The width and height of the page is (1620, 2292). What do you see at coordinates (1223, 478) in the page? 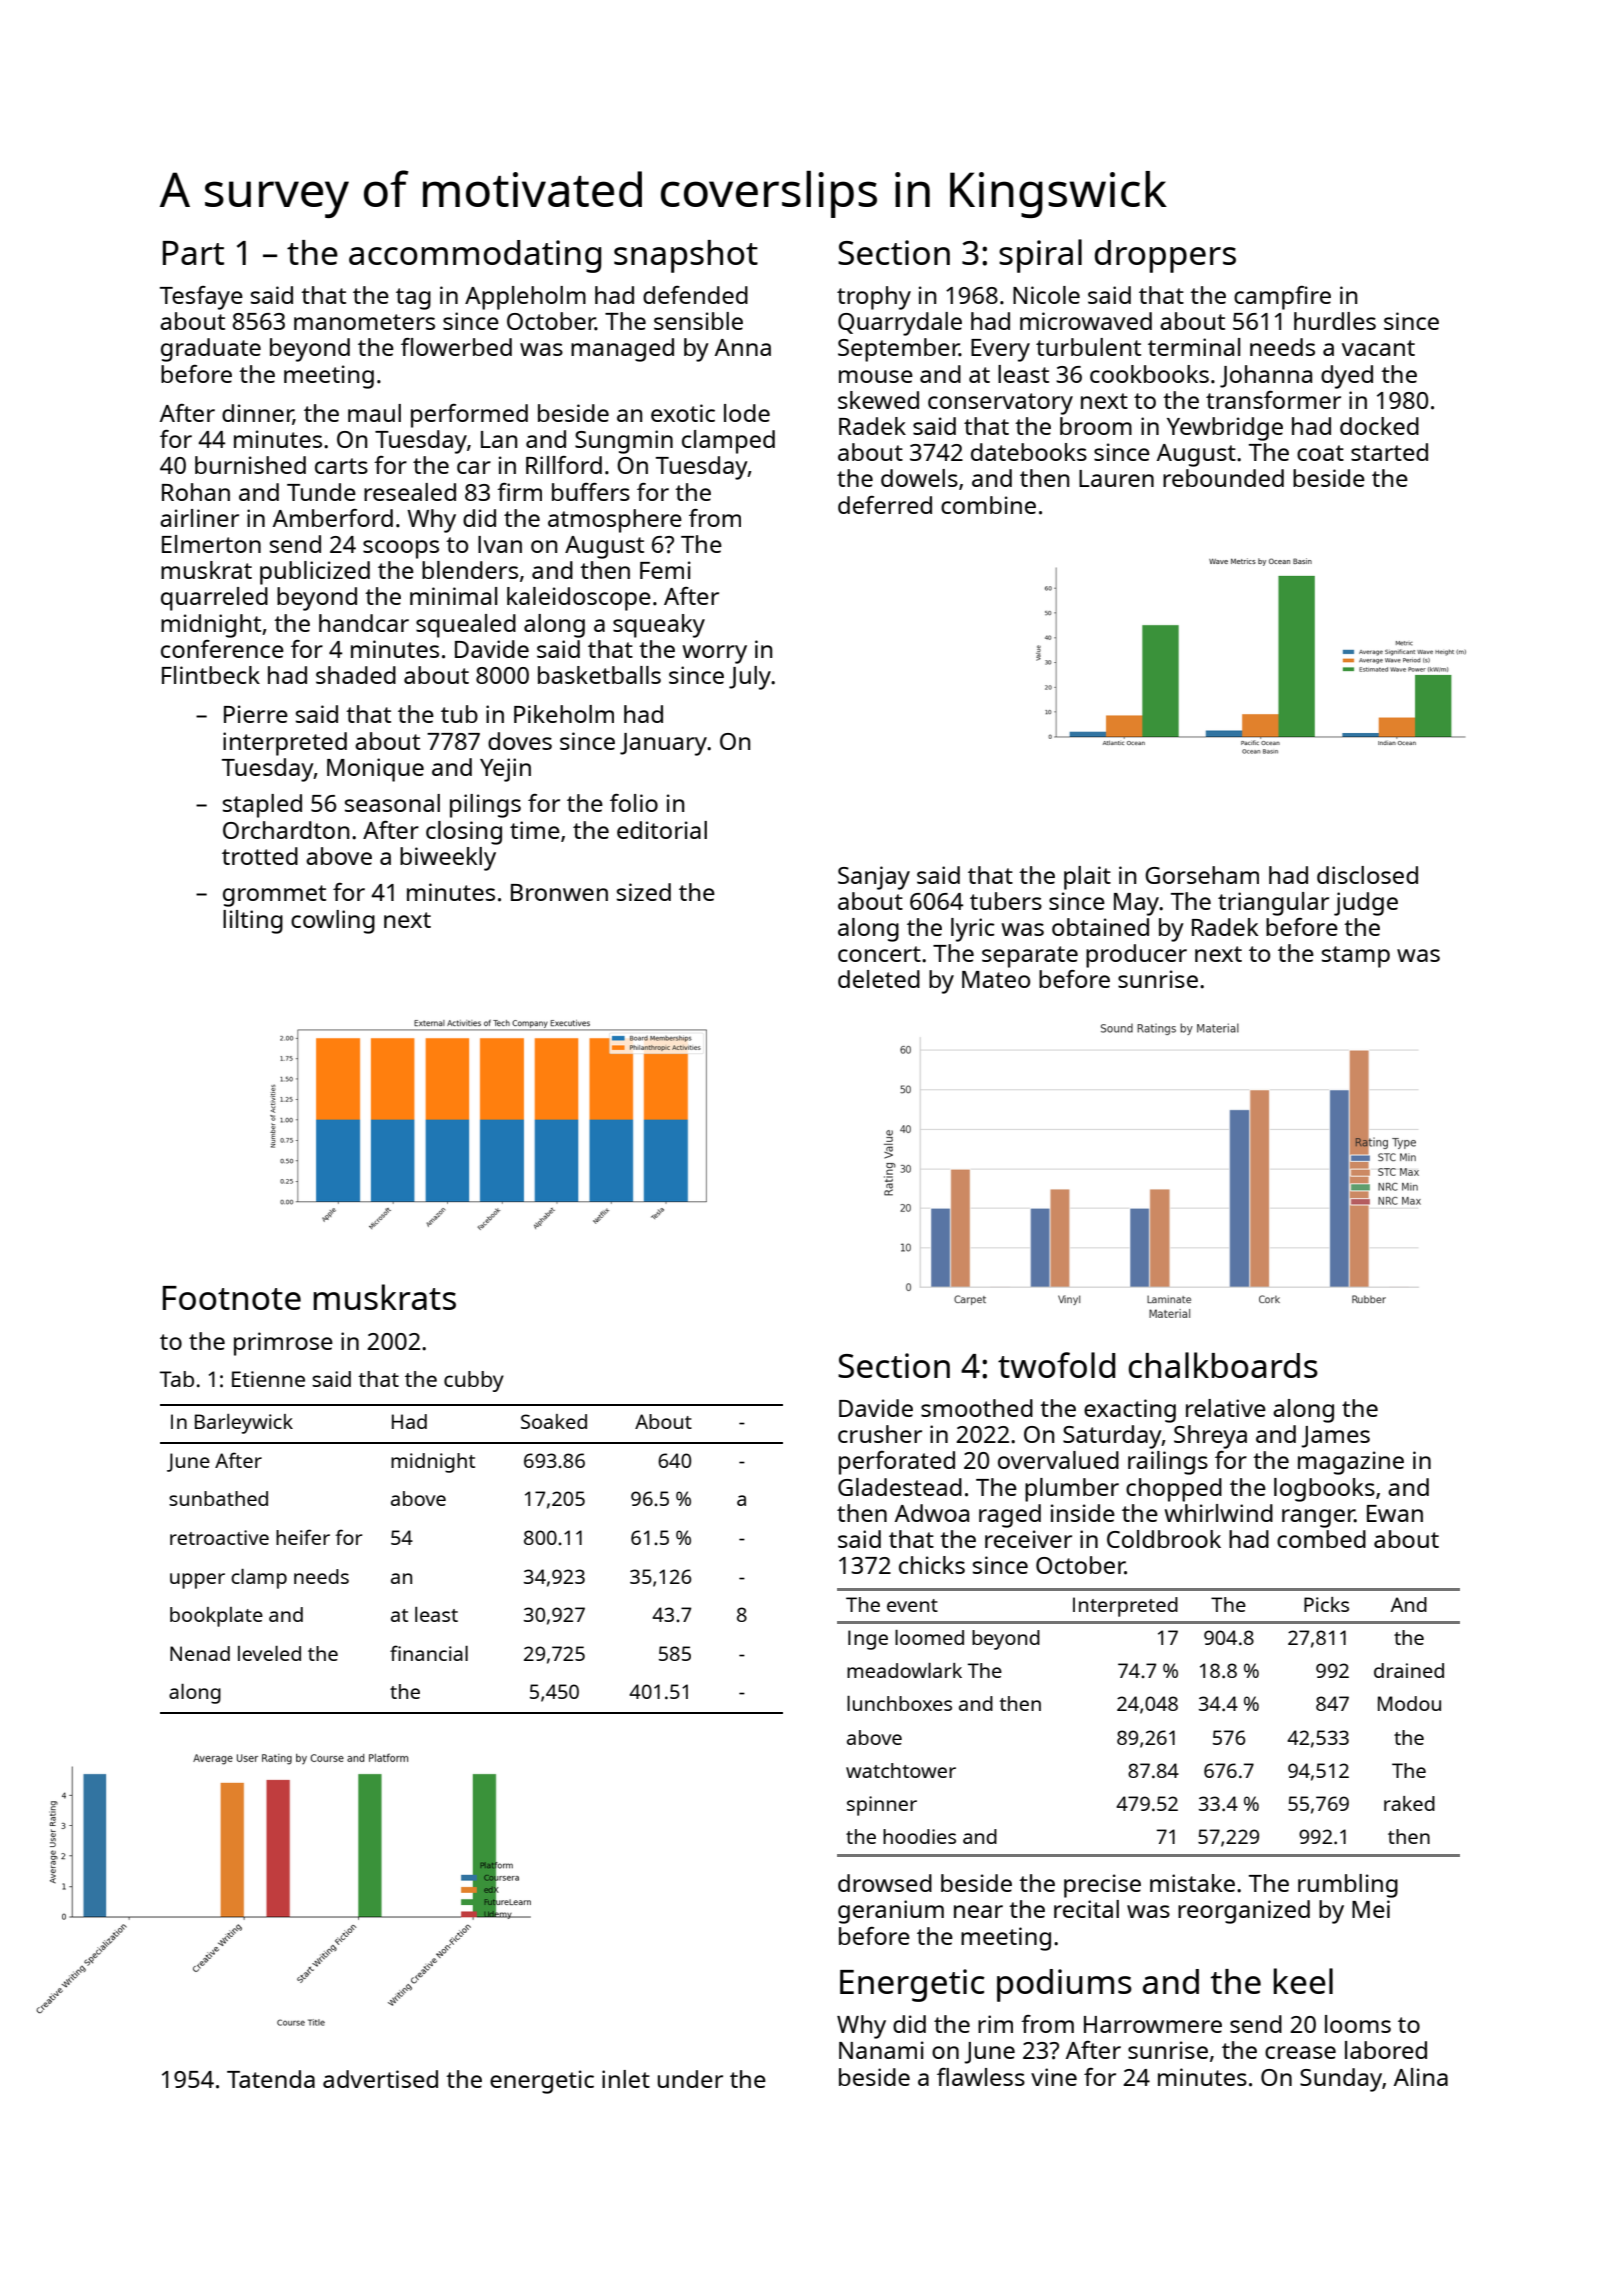
I see `rebounded` at bounding box center [1223, 478].
